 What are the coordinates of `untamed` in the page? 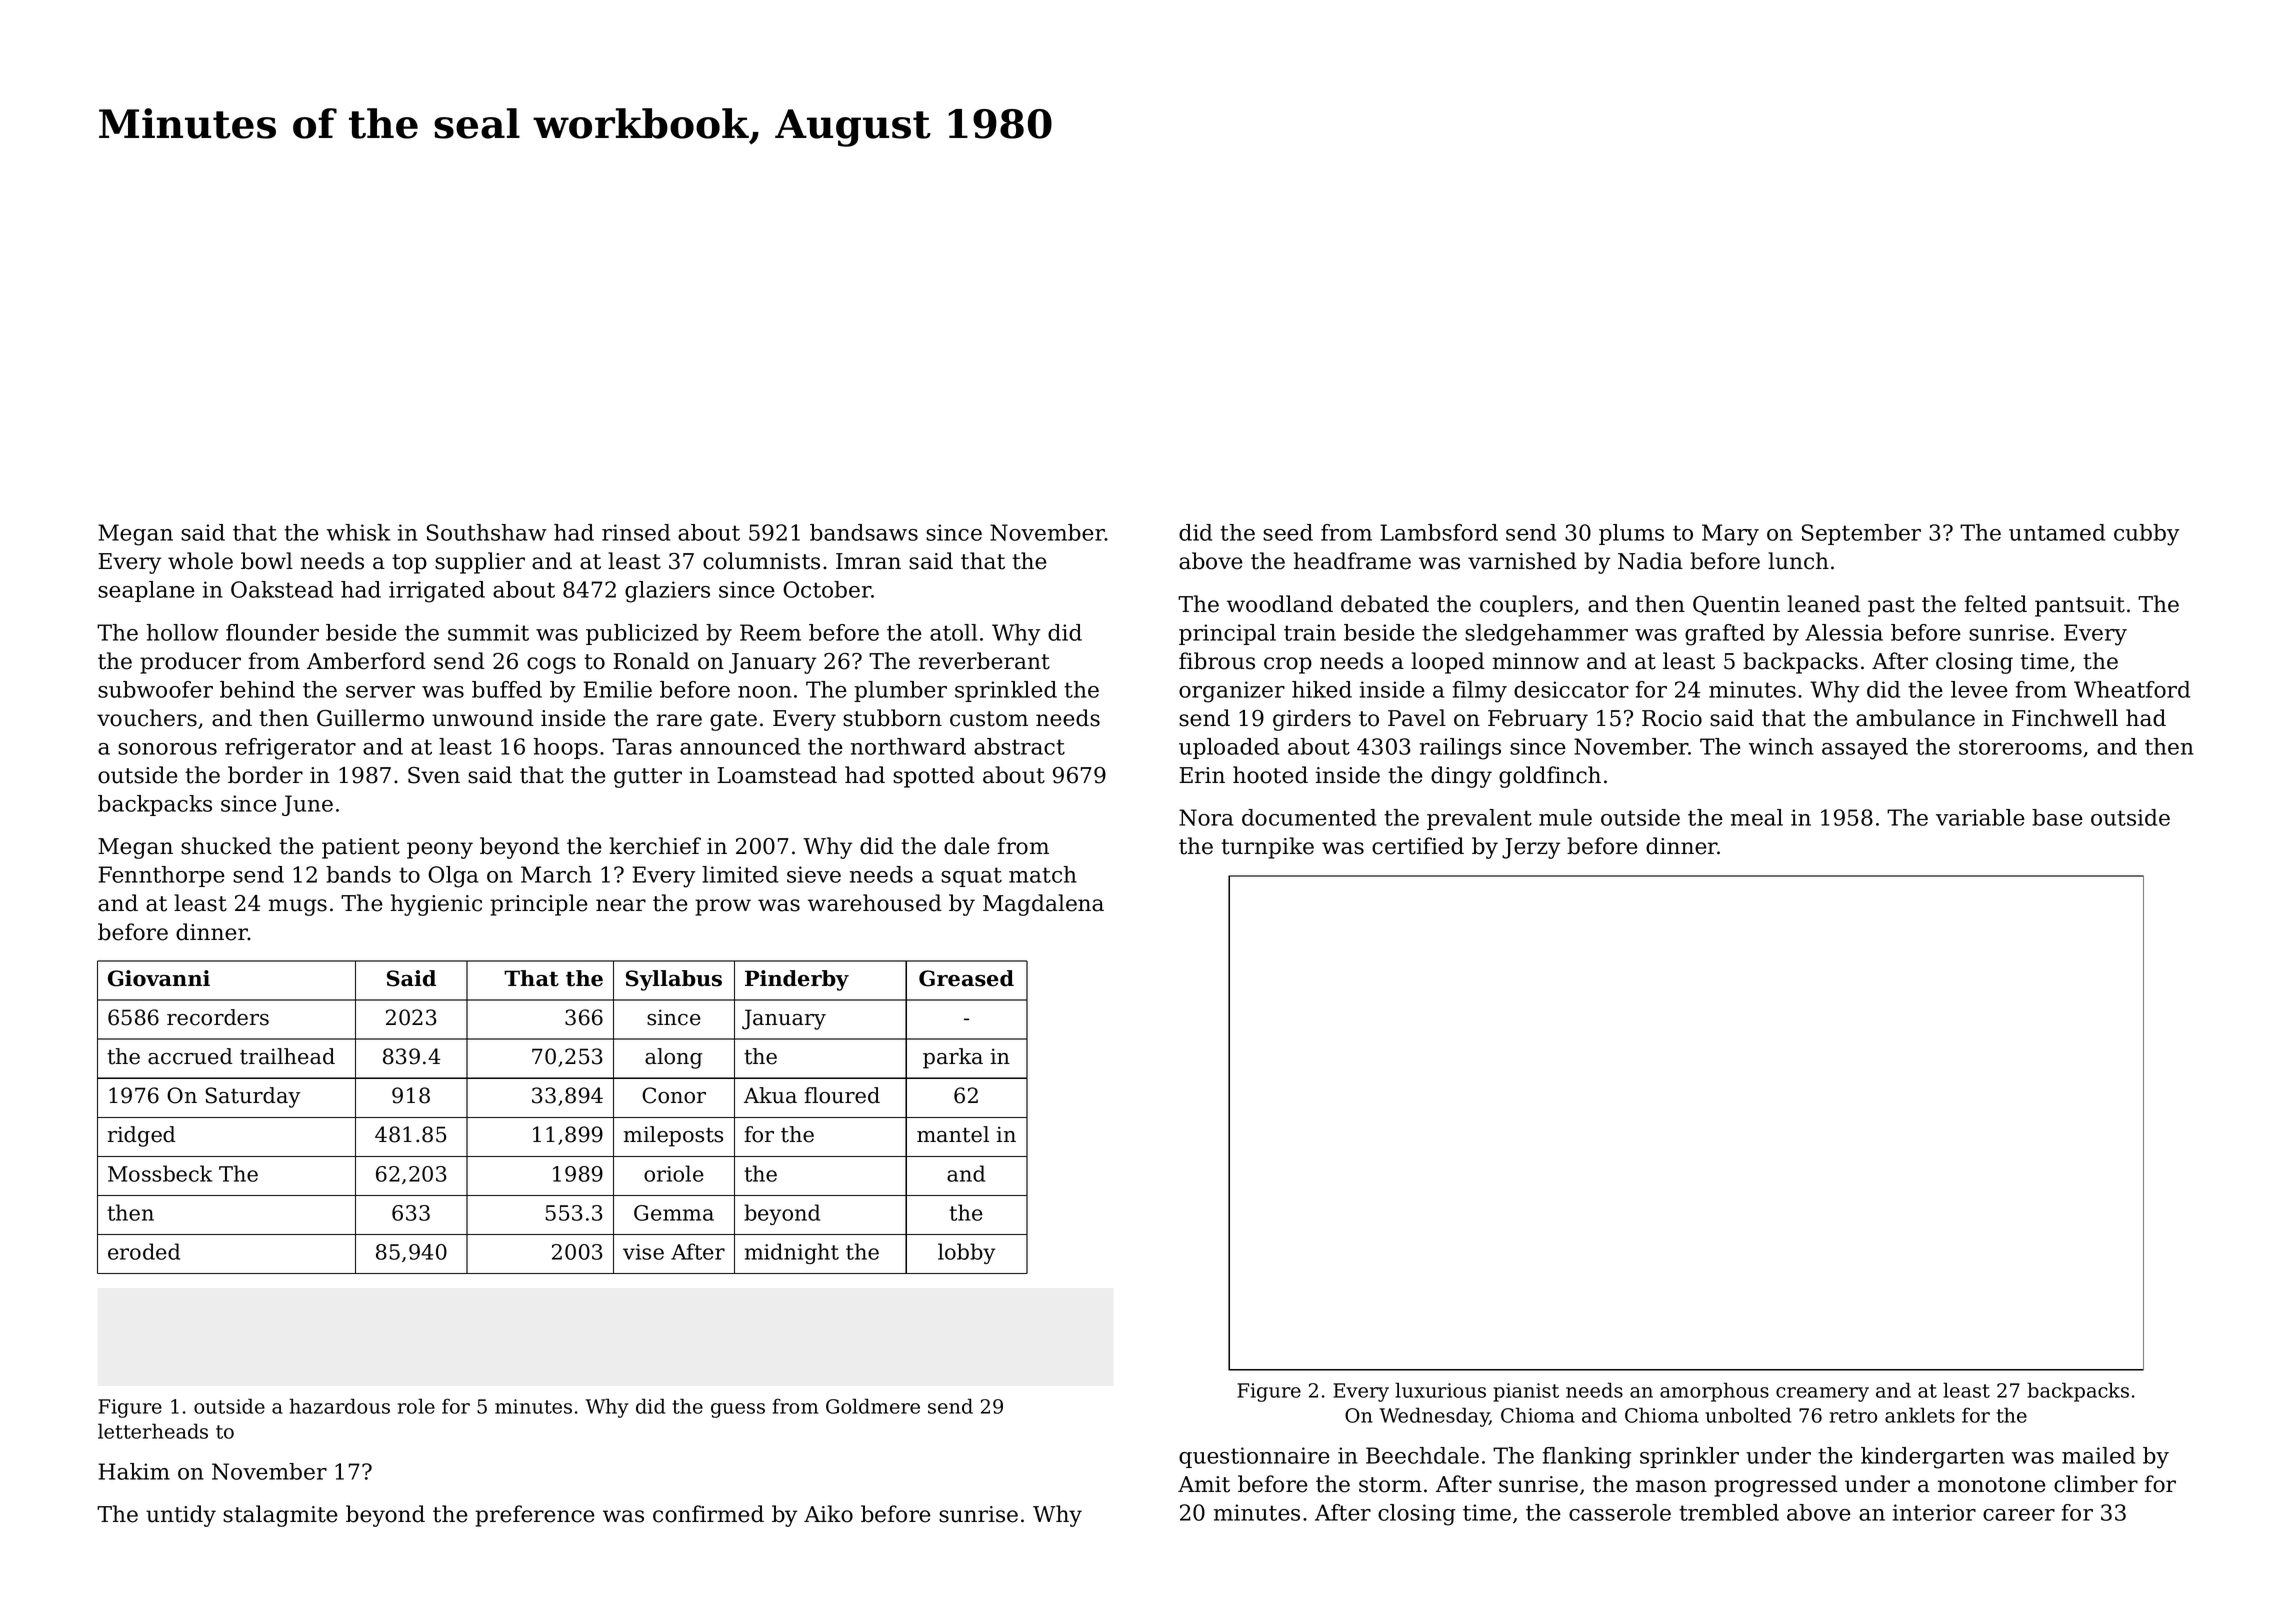 It's located at (2057, 532).
